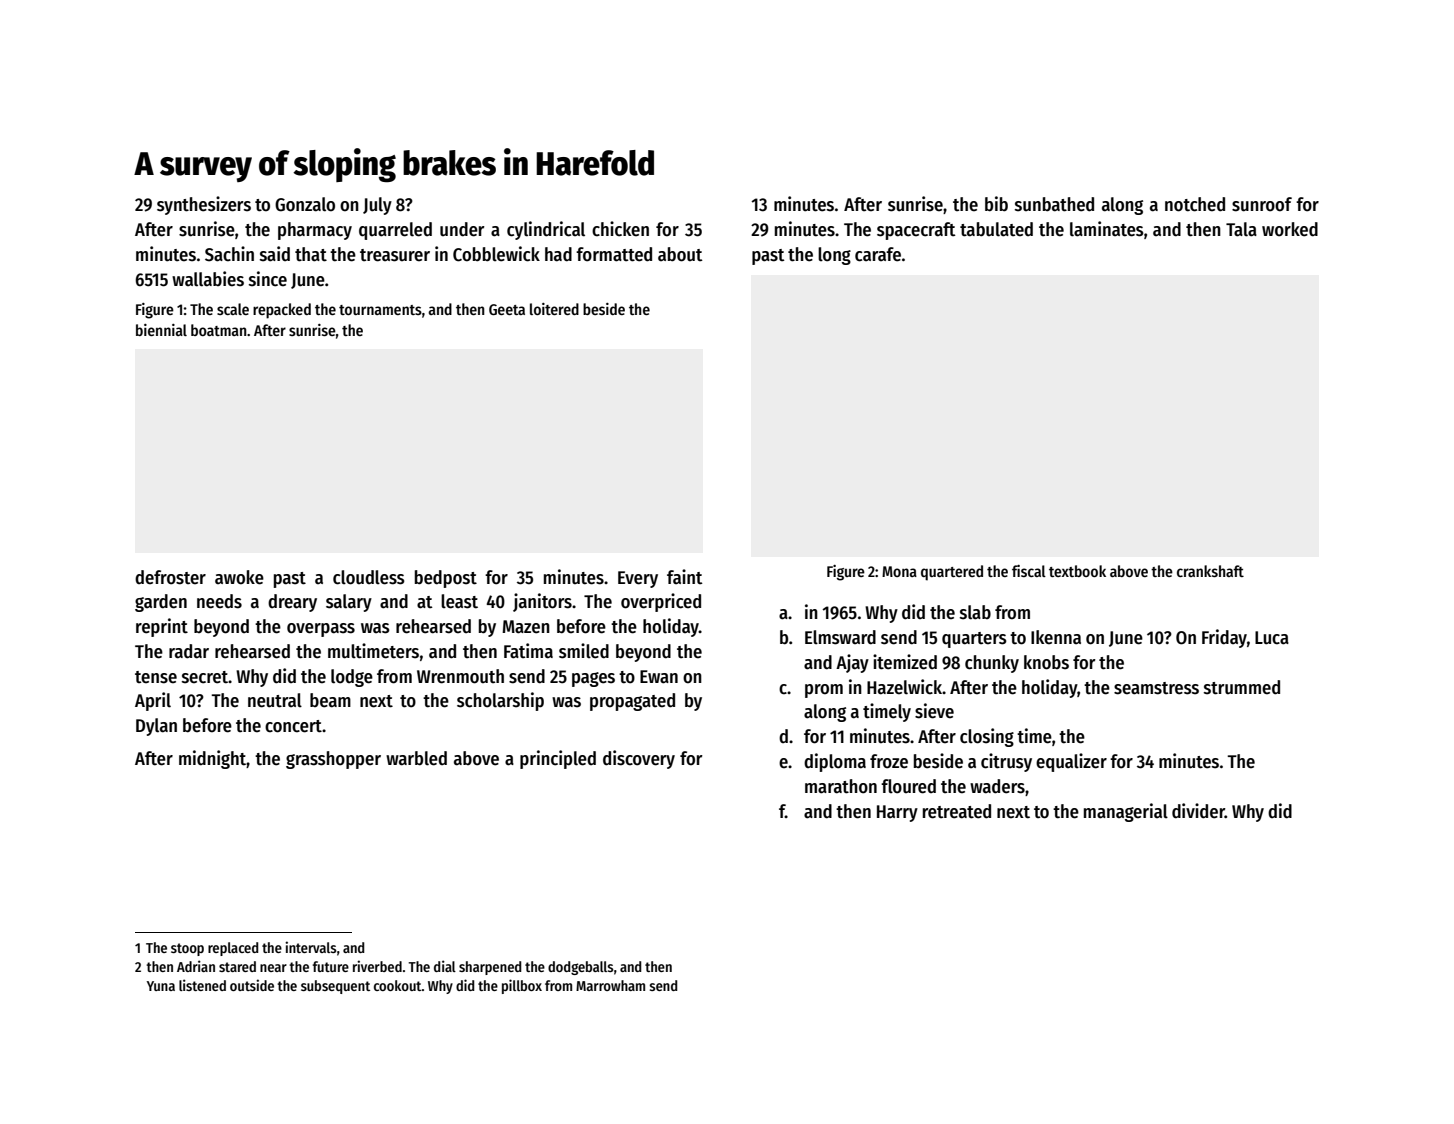 The image size is (1454, 1124). Describe the element at coordinates (685, 576) in the screenshot. I see `faint` at that location.
